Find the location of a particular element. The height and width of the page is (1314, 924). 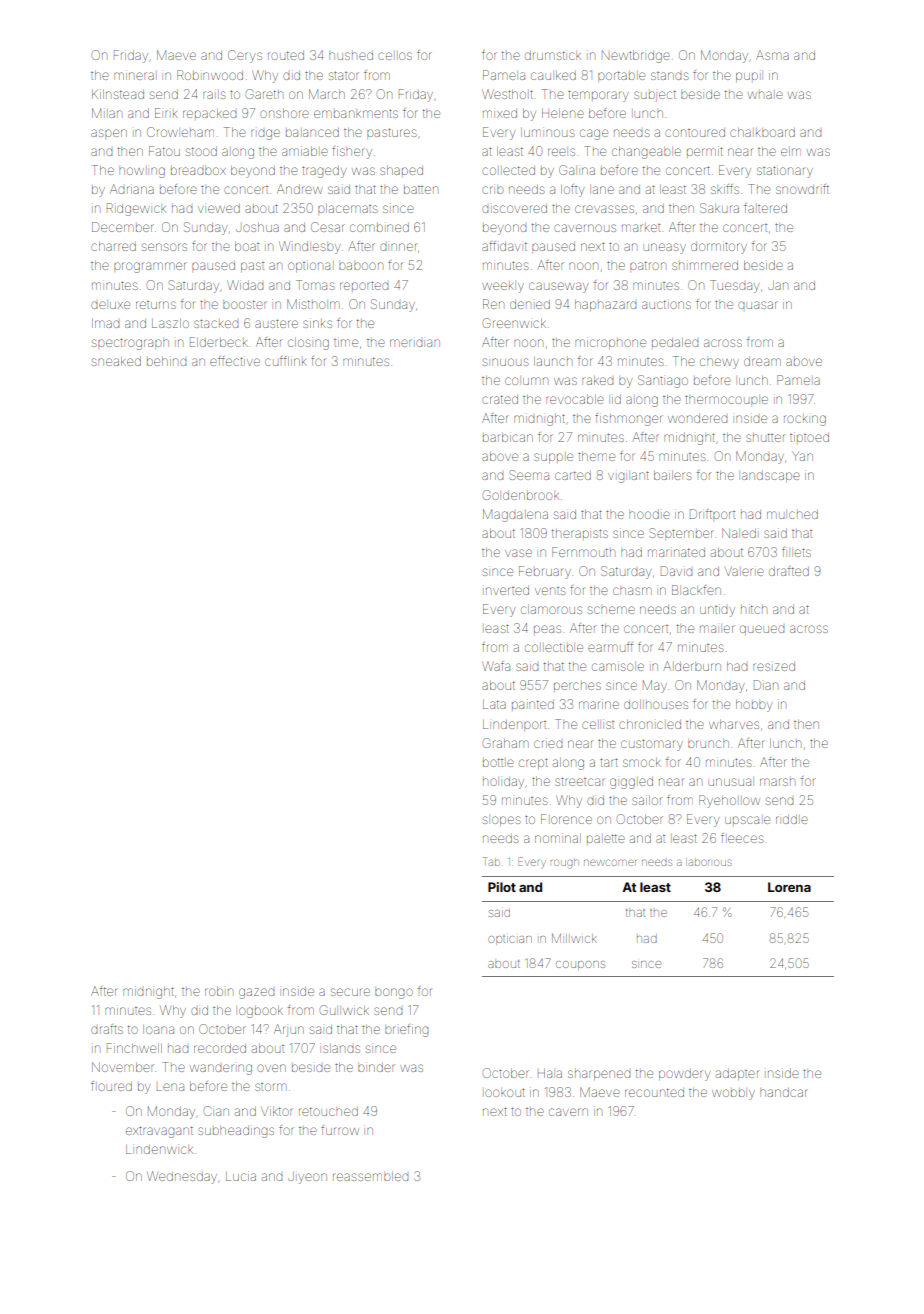

chasm is located at coordinates (632, 591).
